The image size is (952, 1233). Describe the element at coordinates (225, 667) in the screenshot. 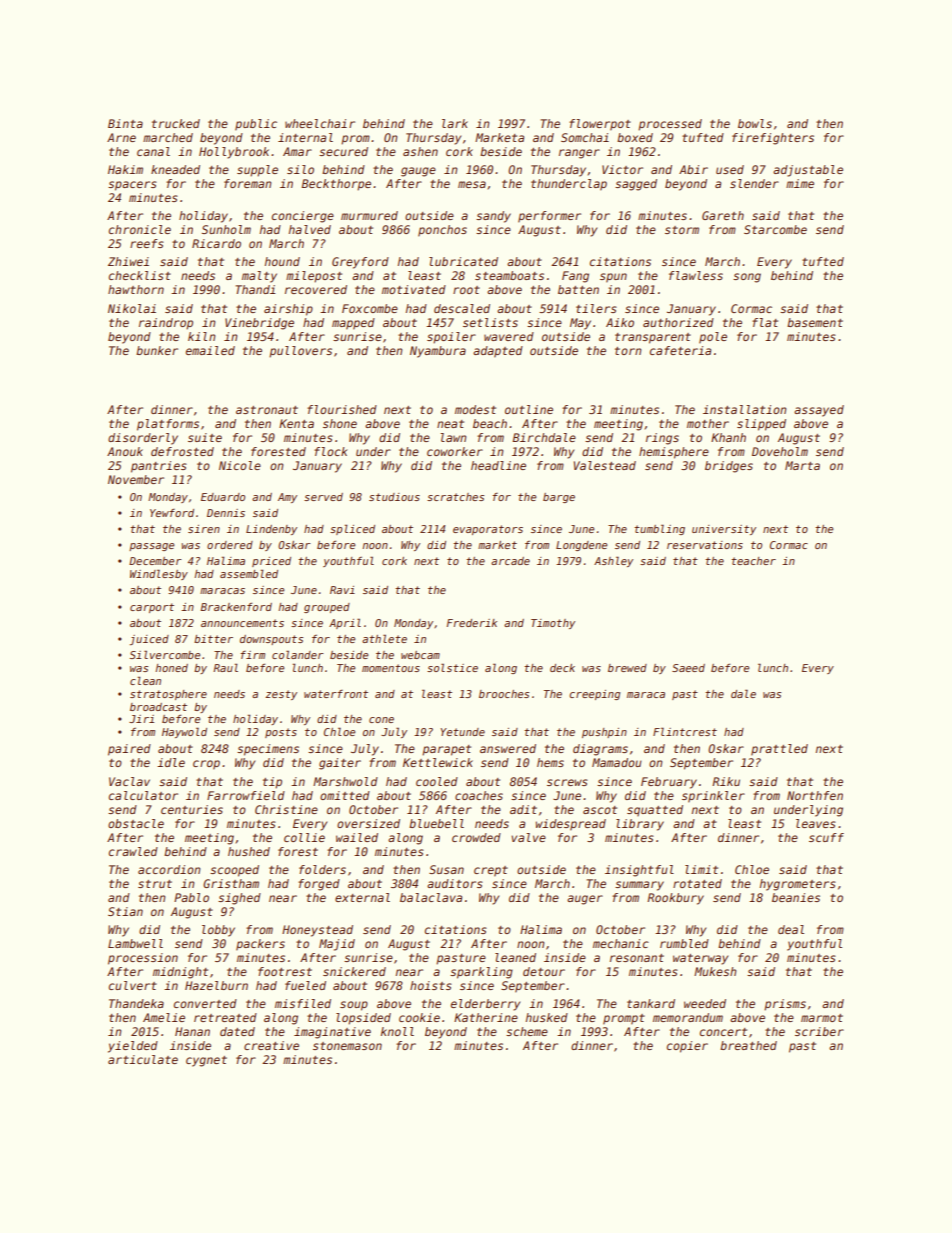

I see `Raul` at that location.
